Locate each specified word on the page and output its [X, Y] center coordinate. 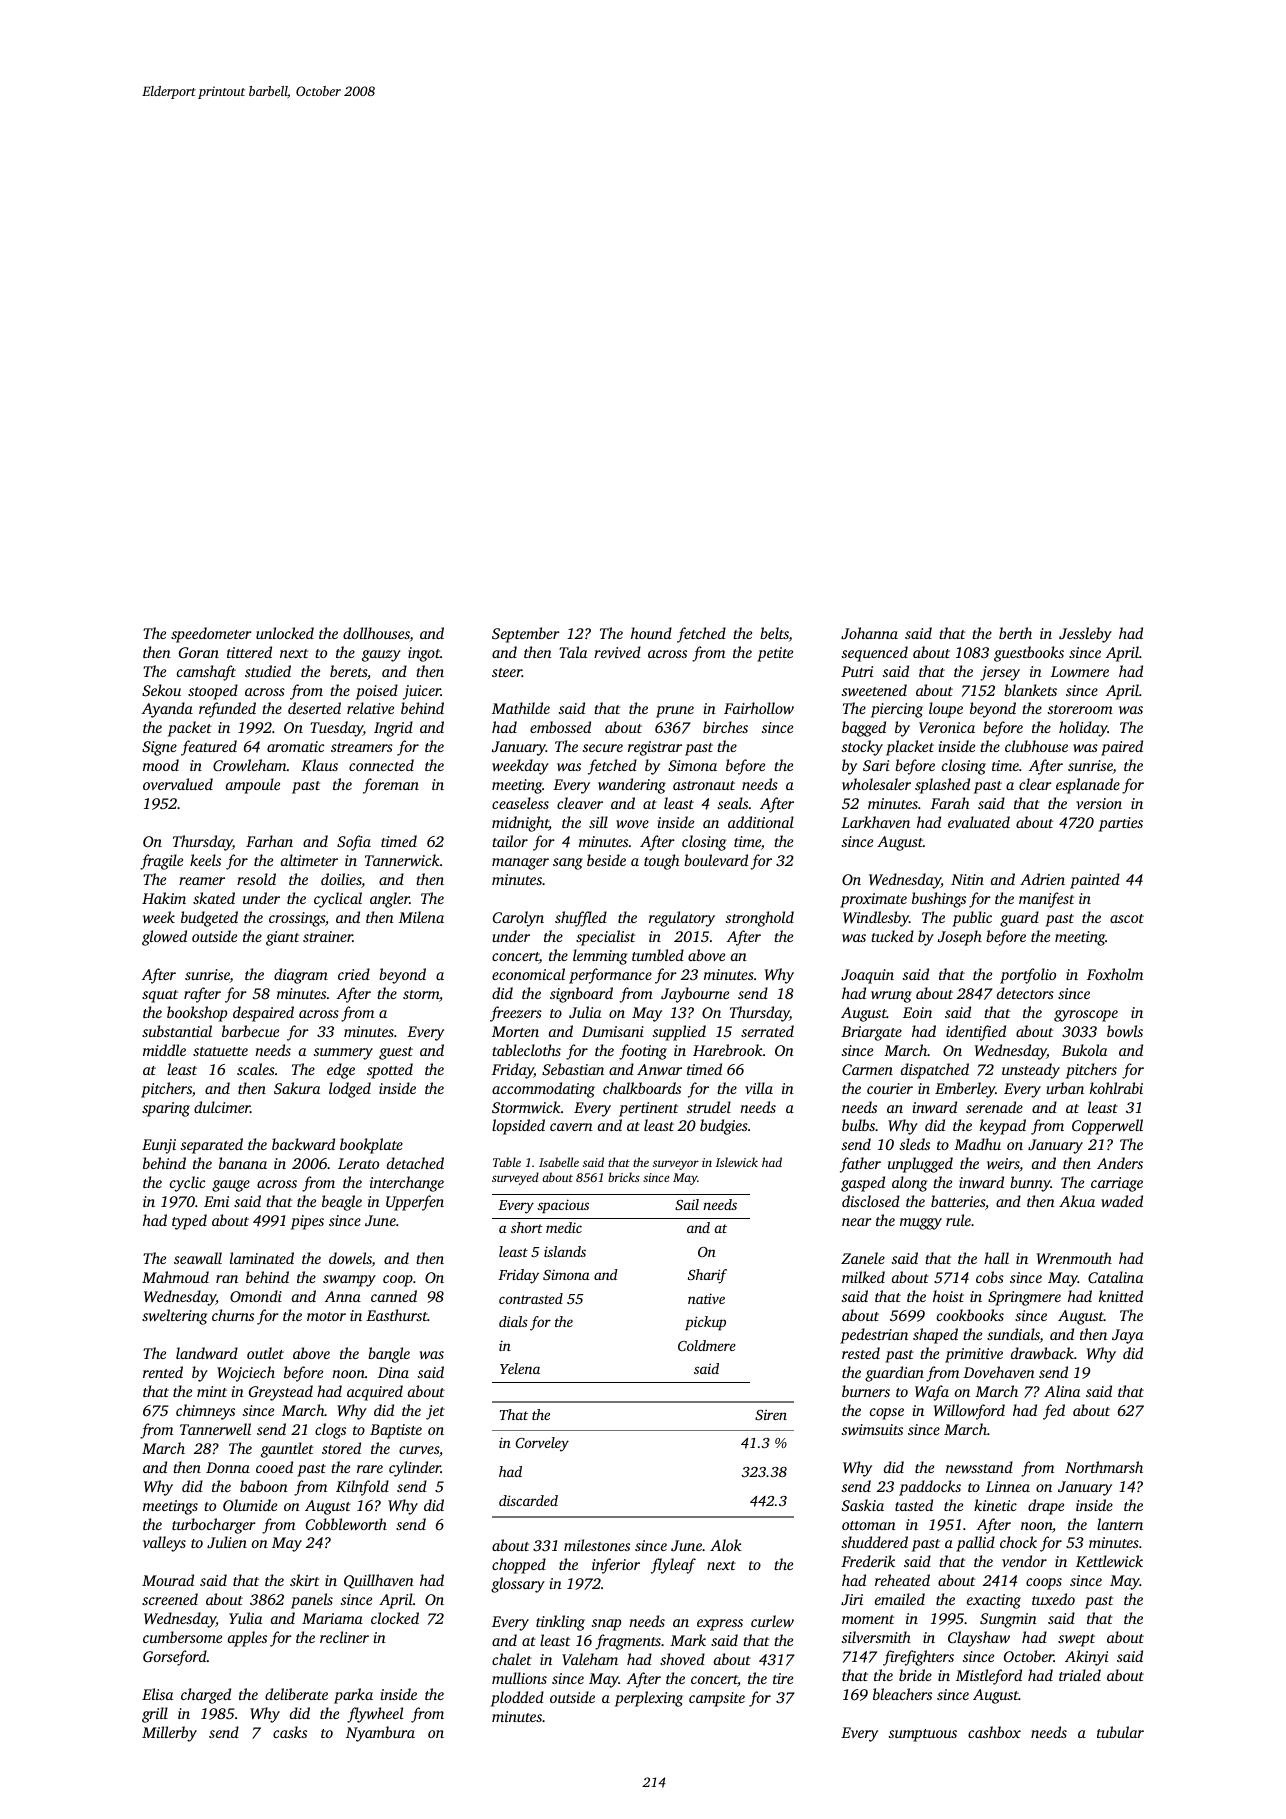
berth [1015, 633]
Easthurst [397, 1315]
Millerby [169, 1734]
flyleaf [673, 1566]
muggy [921, 1224]
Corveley [542, 1444]
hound [651, 633]
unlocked [285, 633]
